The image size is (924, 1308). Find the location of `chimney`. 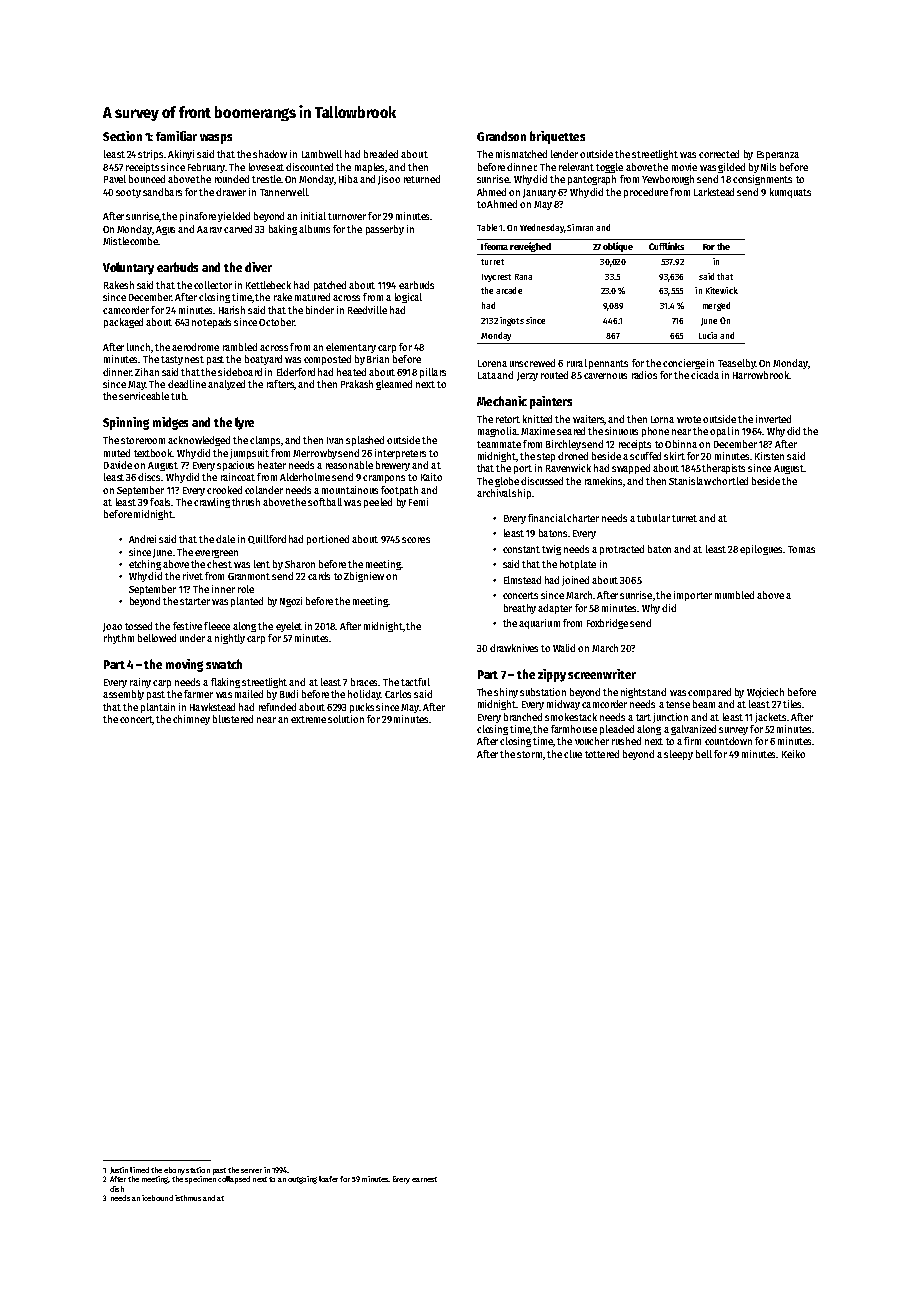

chimney is located at coordinates (191, 720).
